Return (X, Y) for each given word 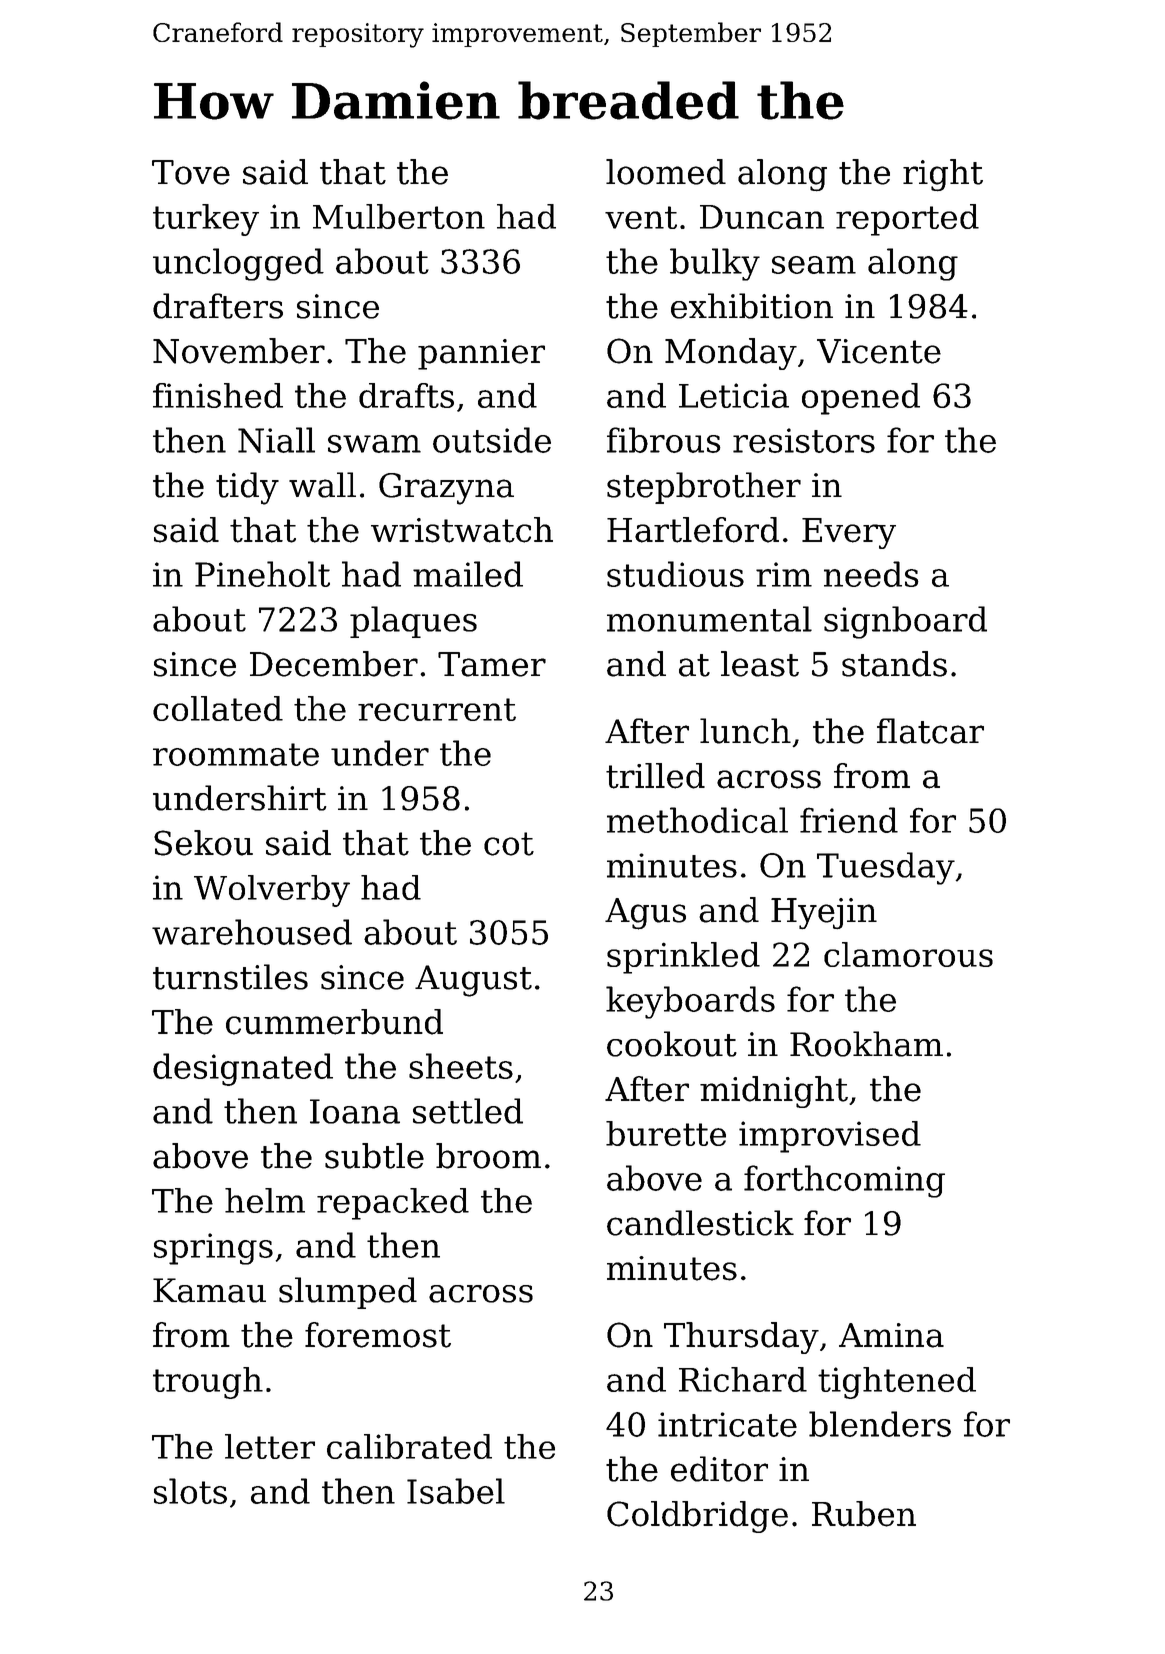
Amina (891, 1335)
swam (374, 444)
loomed (666, 172)
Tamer (492, 664)
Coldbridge (697, 1517)
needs (871, 574)
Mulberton (399, 216)
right (943, 175)
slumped (348, 1293)
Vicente (879, 351)
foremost (378, 1335)
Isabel (456, 1491)
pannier (481, 354)
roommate (236, 754)
